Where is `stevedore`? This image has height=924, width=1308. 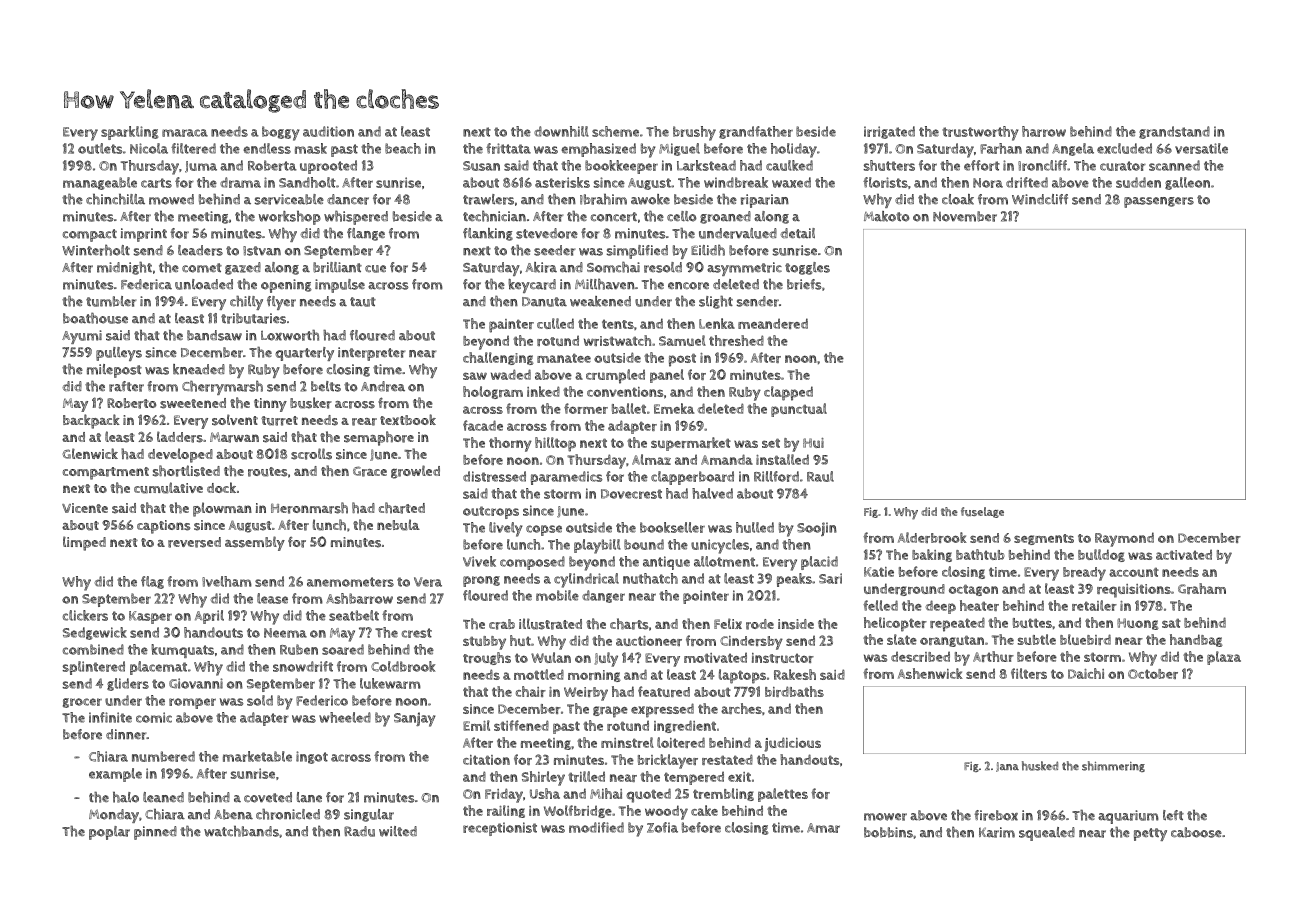
stevedore is located at coordinates (547, 233).
